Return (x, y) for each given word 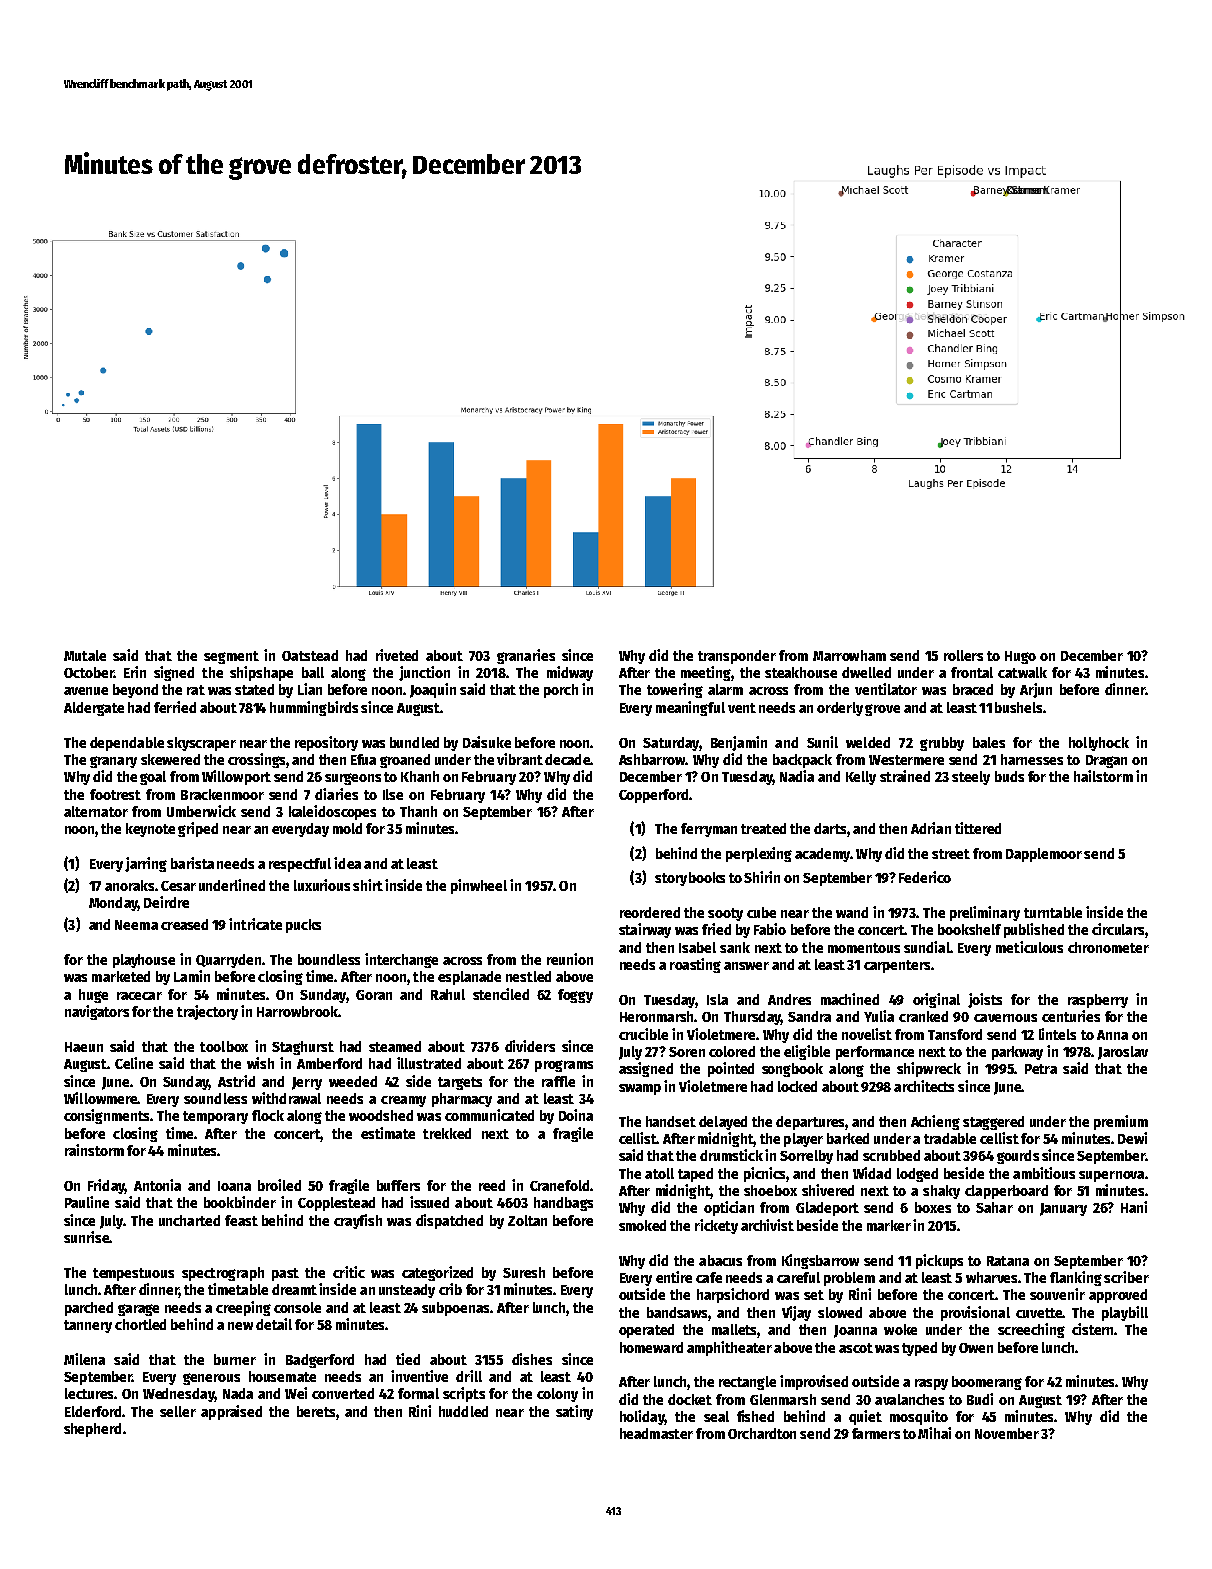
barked (848, 1138)
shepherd (92, 1430)
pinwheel (479, 886)
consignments (106, 1116)
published (1034, 930)
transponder (737, 657)
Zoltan (527, 1220)
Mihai (934, 1433)
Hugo (1020, 657)
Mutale (85, 655)
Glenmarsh (783, 1399)
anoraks (129, 885)
